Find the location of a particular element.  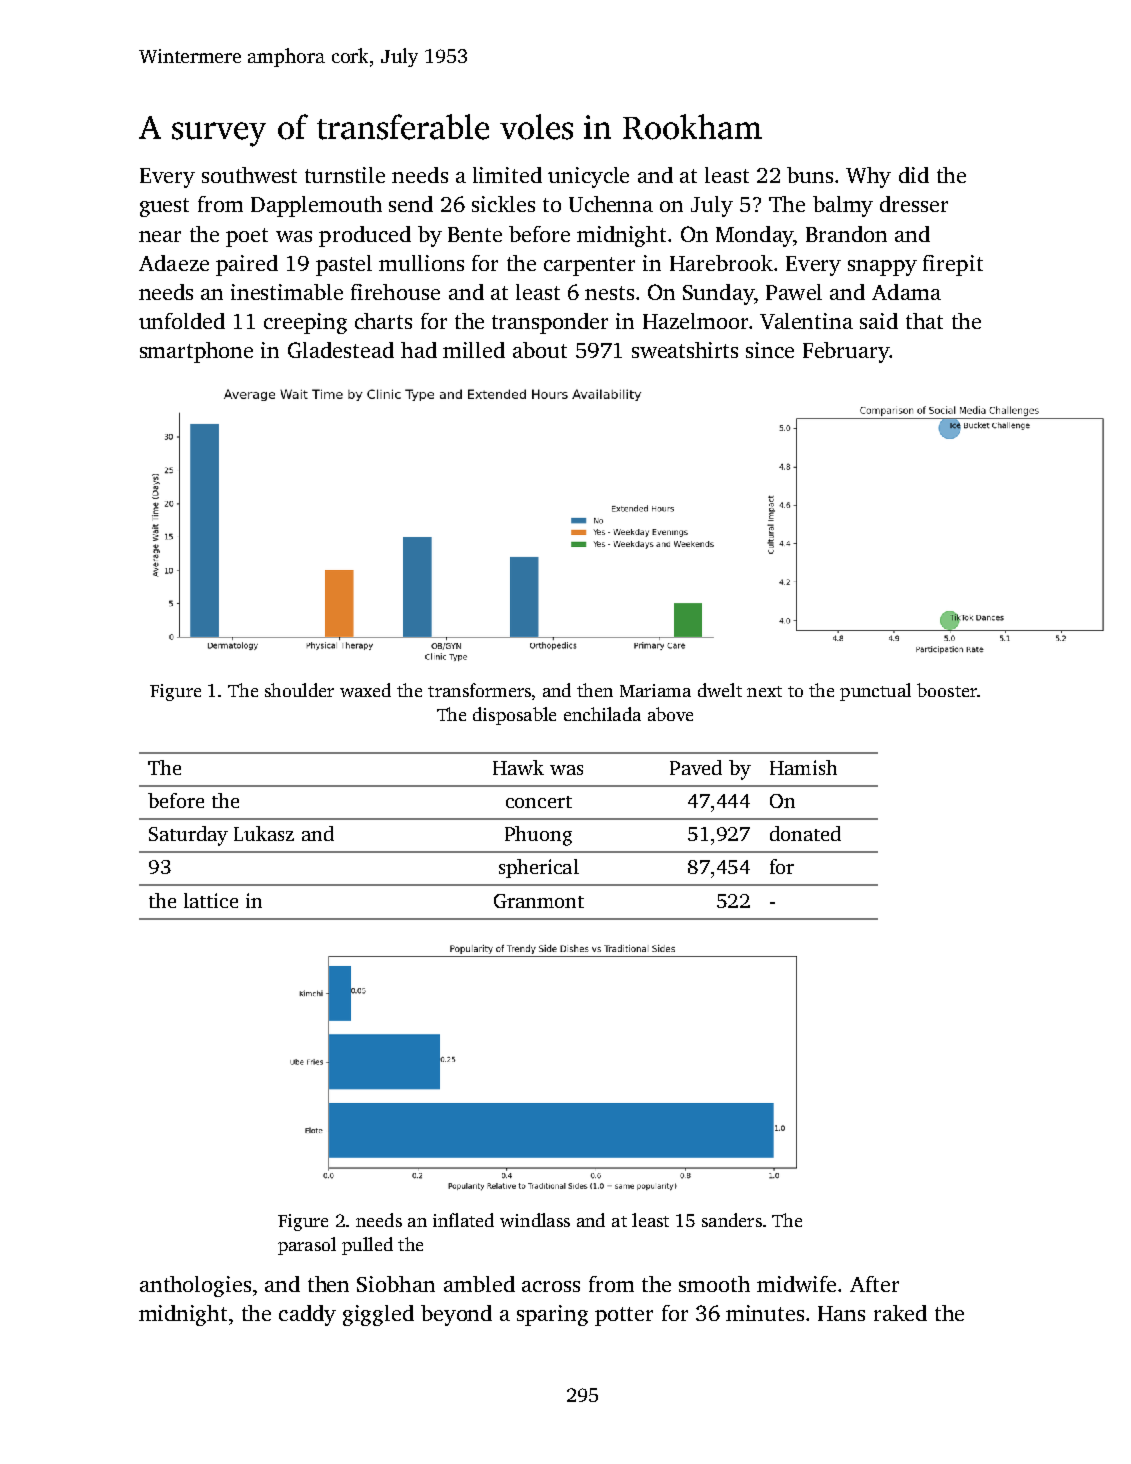

donated is located at coordinates (805, 833).
